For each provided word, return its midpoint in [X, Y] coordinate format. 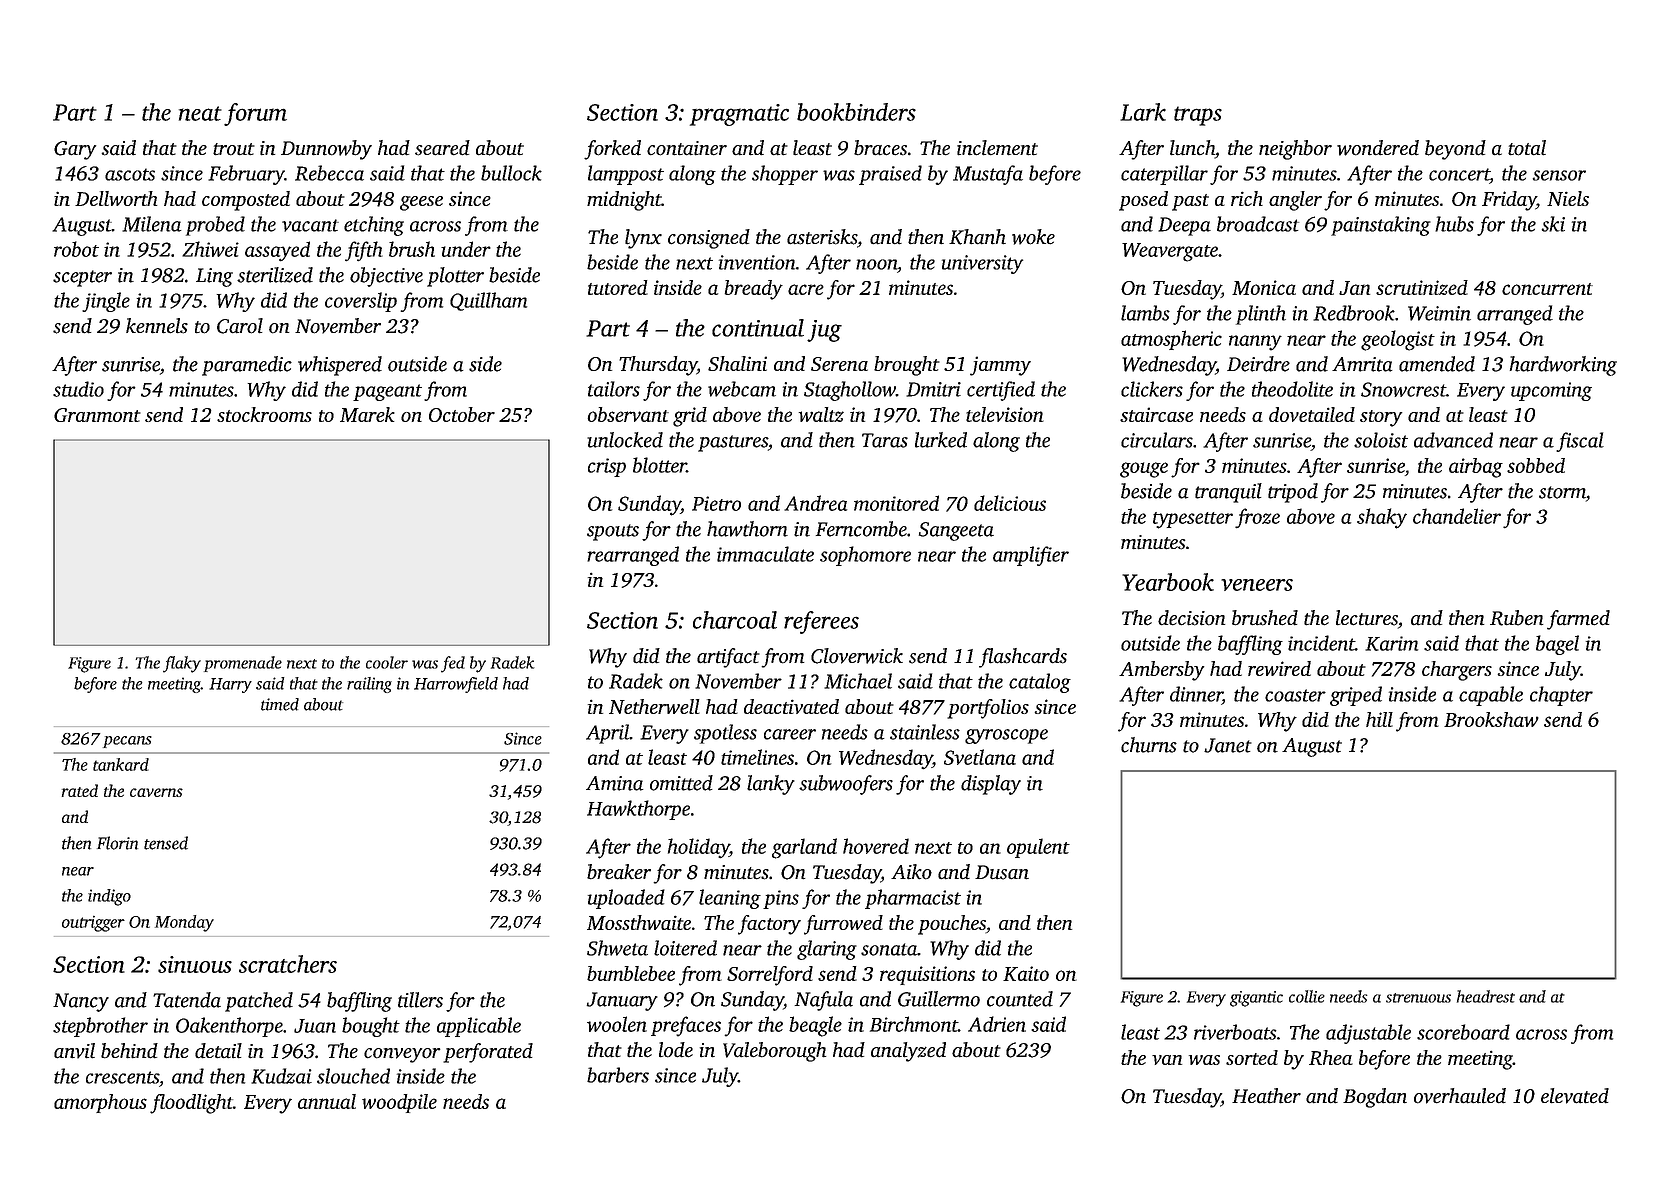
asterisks [822, 237]
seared [442, 148]
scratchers [288, 964]
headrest [1486, 996]
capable [1491, 696]
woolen [617, 1024]
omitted [681, 783]
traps [1198, 116]
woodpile [399, 1103]
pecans [127, 742]
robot [76, 249]
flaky [182, 664]
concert [1459, 174]
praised [890, 175]
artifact [728, 658]
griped [1356, 696]
